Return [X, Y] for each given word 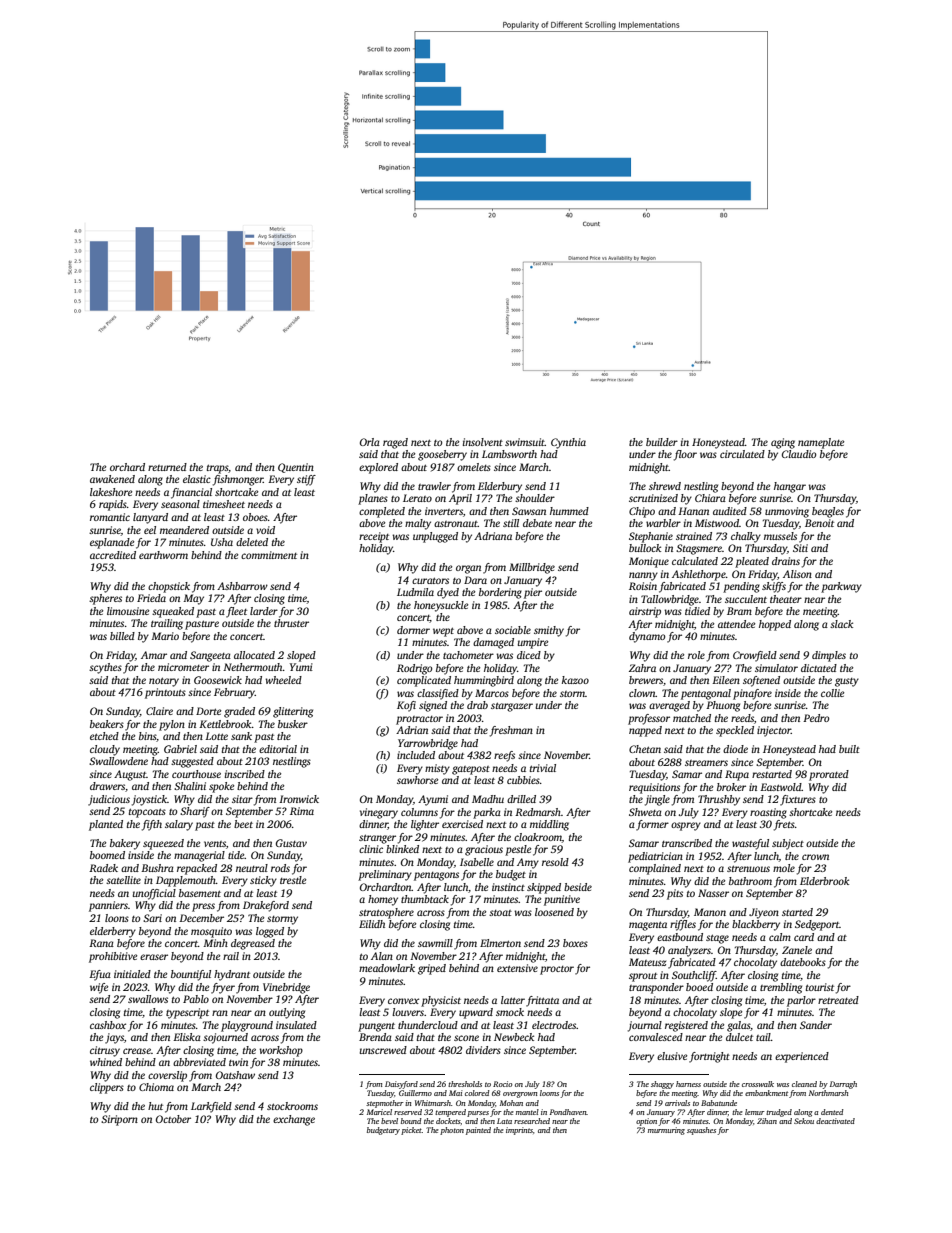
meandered [184, 530]
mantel [527, 1112]
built [849, 749]
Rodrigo [414, 669]
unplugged [435, 537]
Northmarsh [828, 1093]
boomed [107, 855]
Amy [528, 863]
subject [788, 844]
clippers [107, 1088]
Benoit [819, 523]
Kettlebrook [225, 724]
